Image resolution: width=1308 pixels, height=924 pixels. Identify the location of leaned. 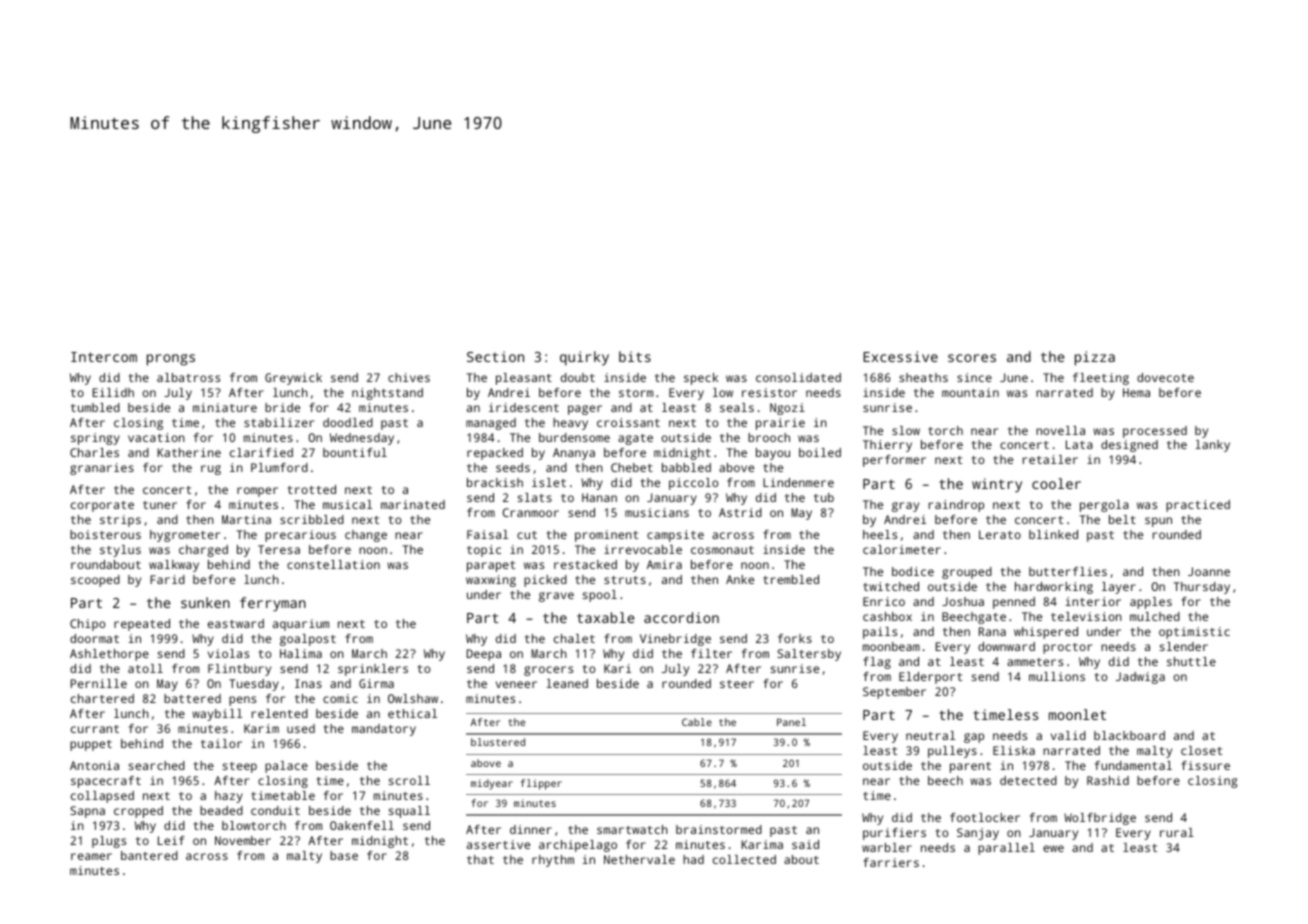
(567, 683).
